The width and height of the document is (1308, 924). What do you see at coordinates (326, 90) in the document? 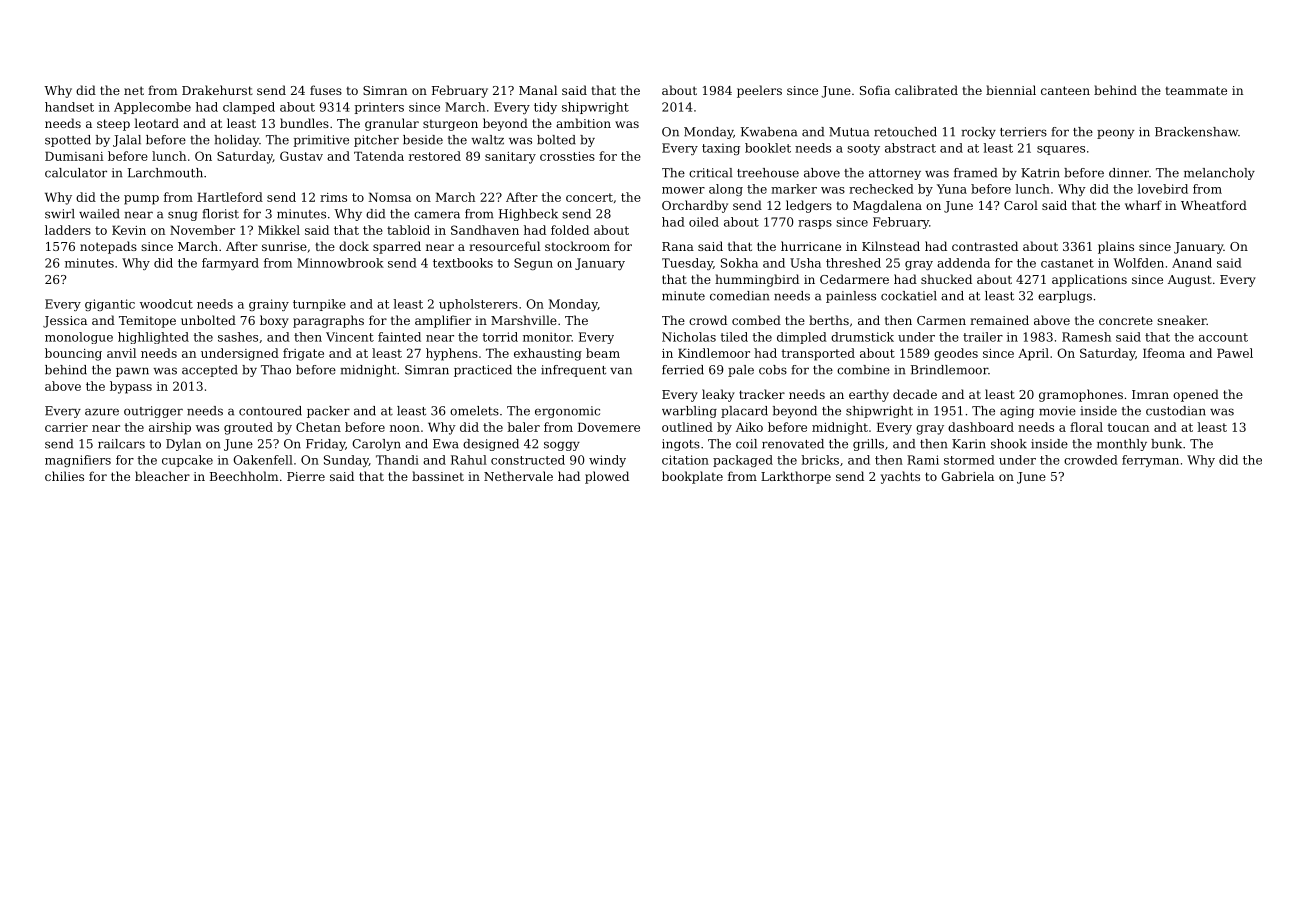
I see `fuses` at bounding box center [326, 90].
